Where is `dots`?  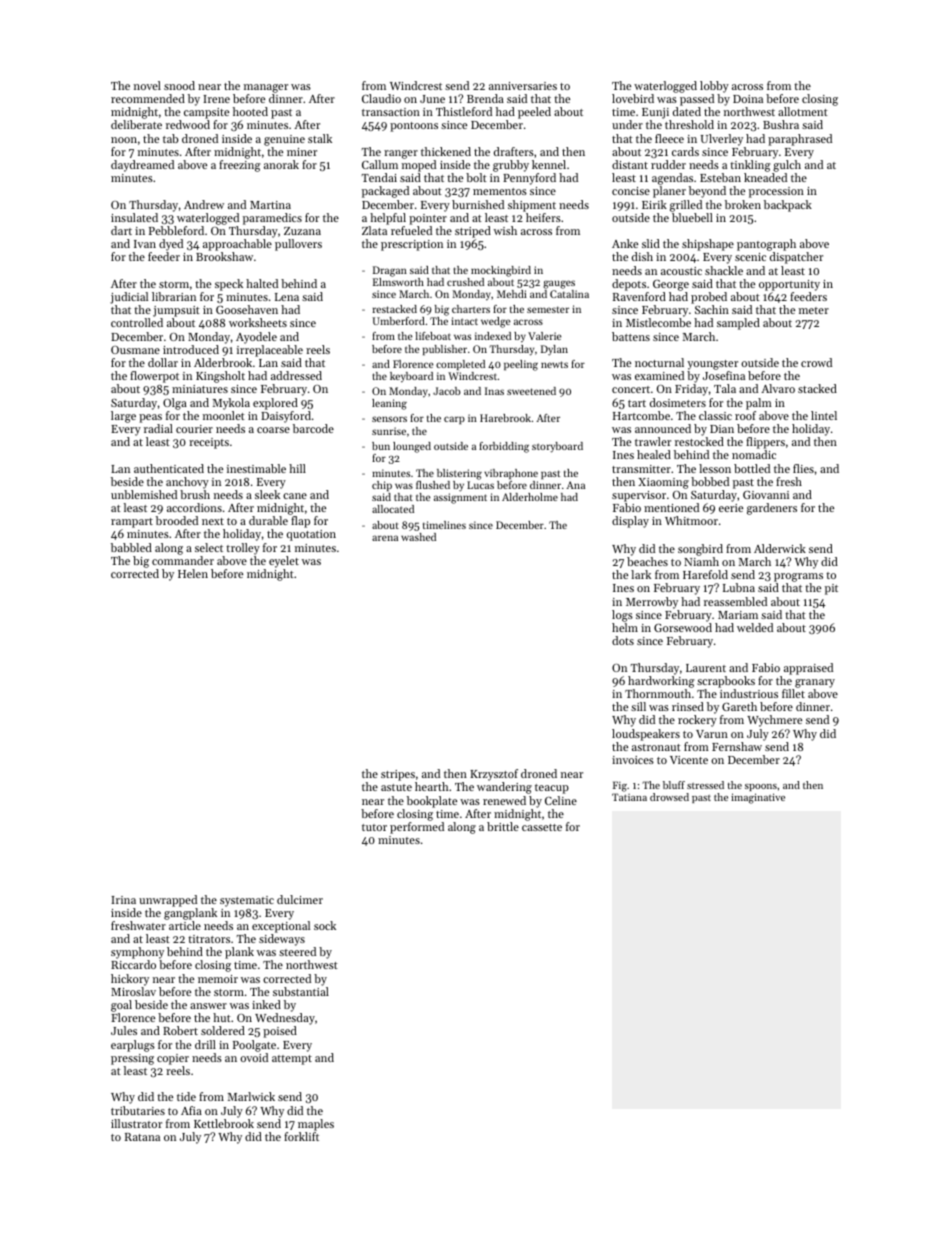 dots is located at coordinates (623, 640).
